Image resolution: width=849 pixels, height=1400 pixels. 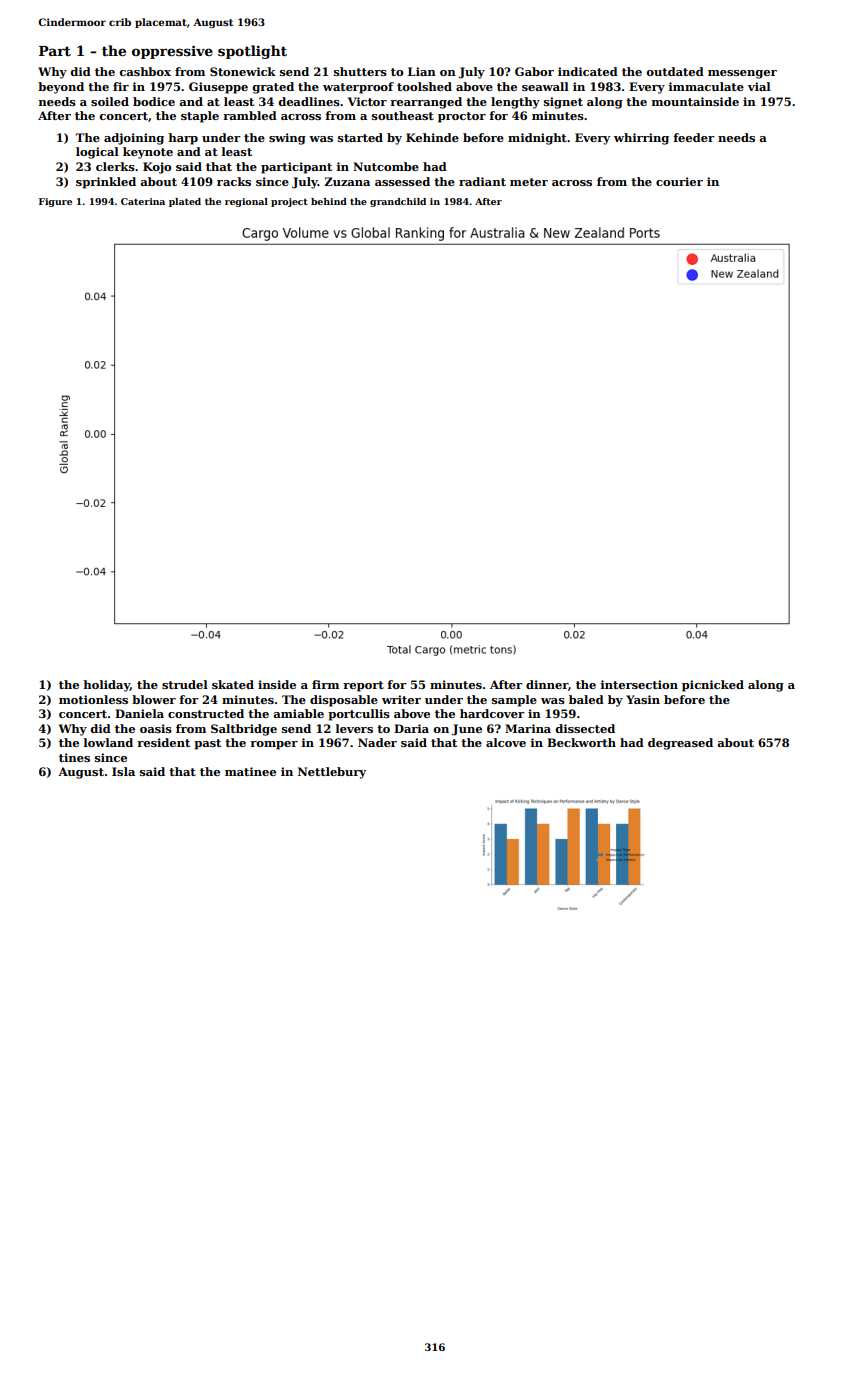 What do you see at coordinates (110, 101) in the image?
I see `soiled` at bounding box center [110, 101].
